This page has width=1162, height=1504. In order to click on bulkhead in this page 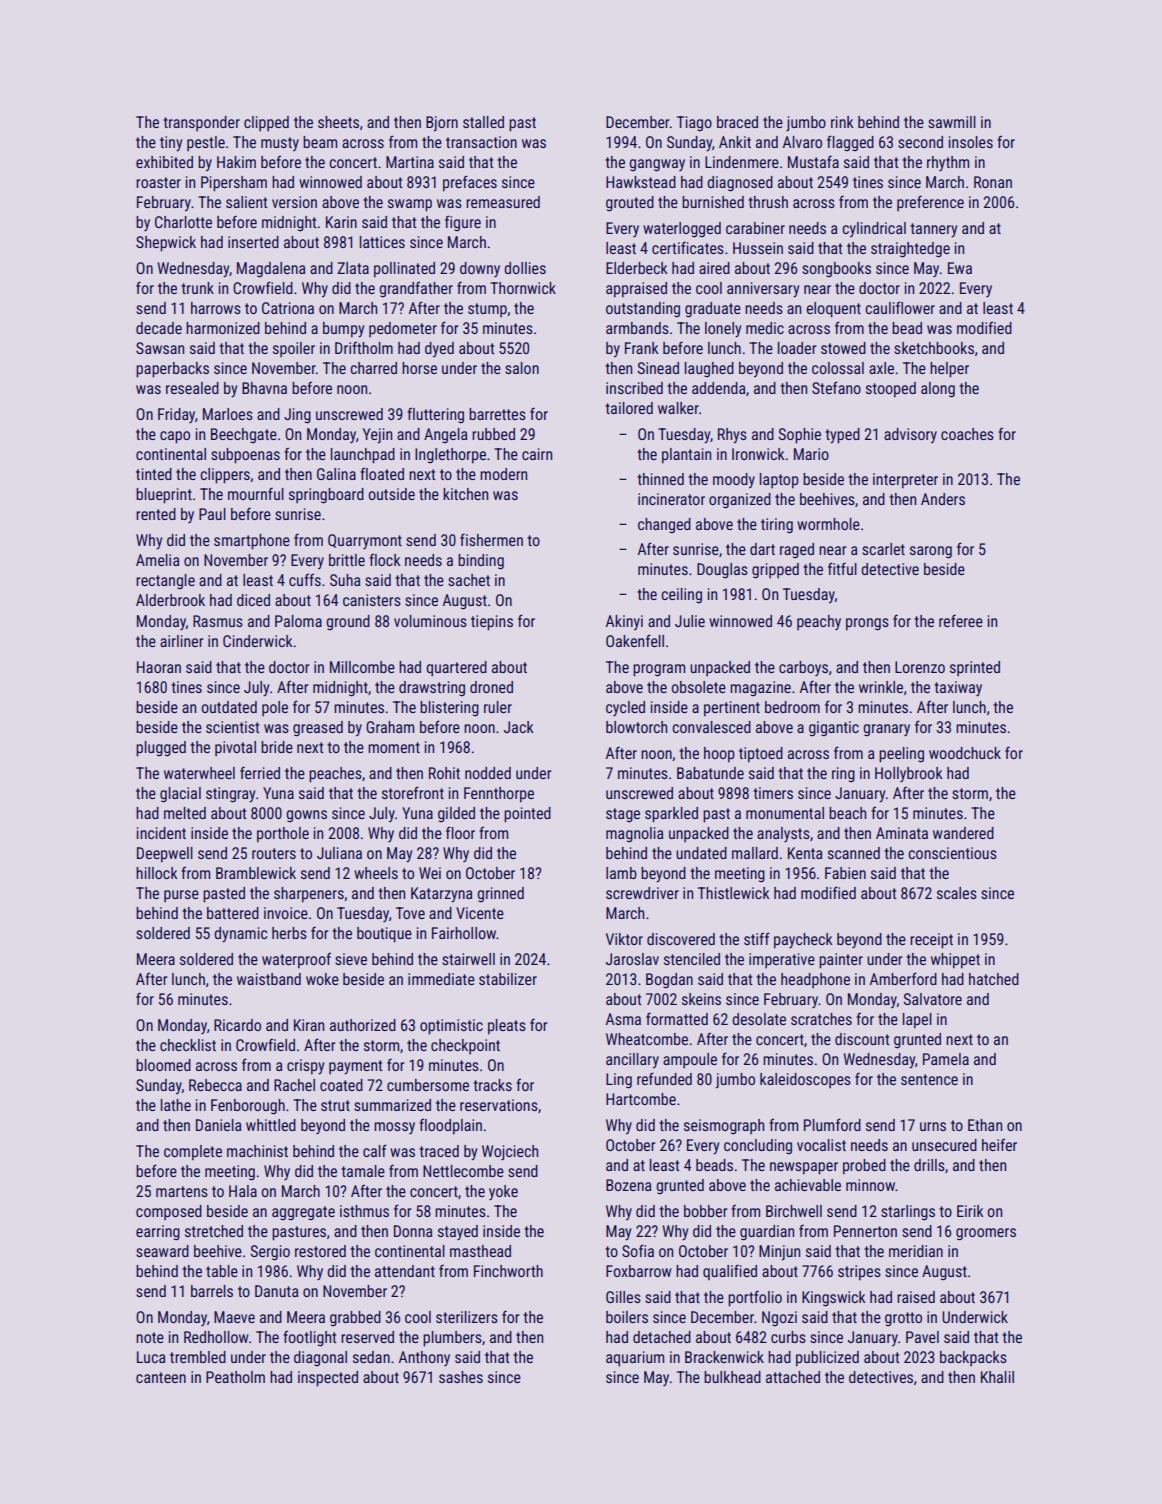, I will do `click(732, 1377)`.
